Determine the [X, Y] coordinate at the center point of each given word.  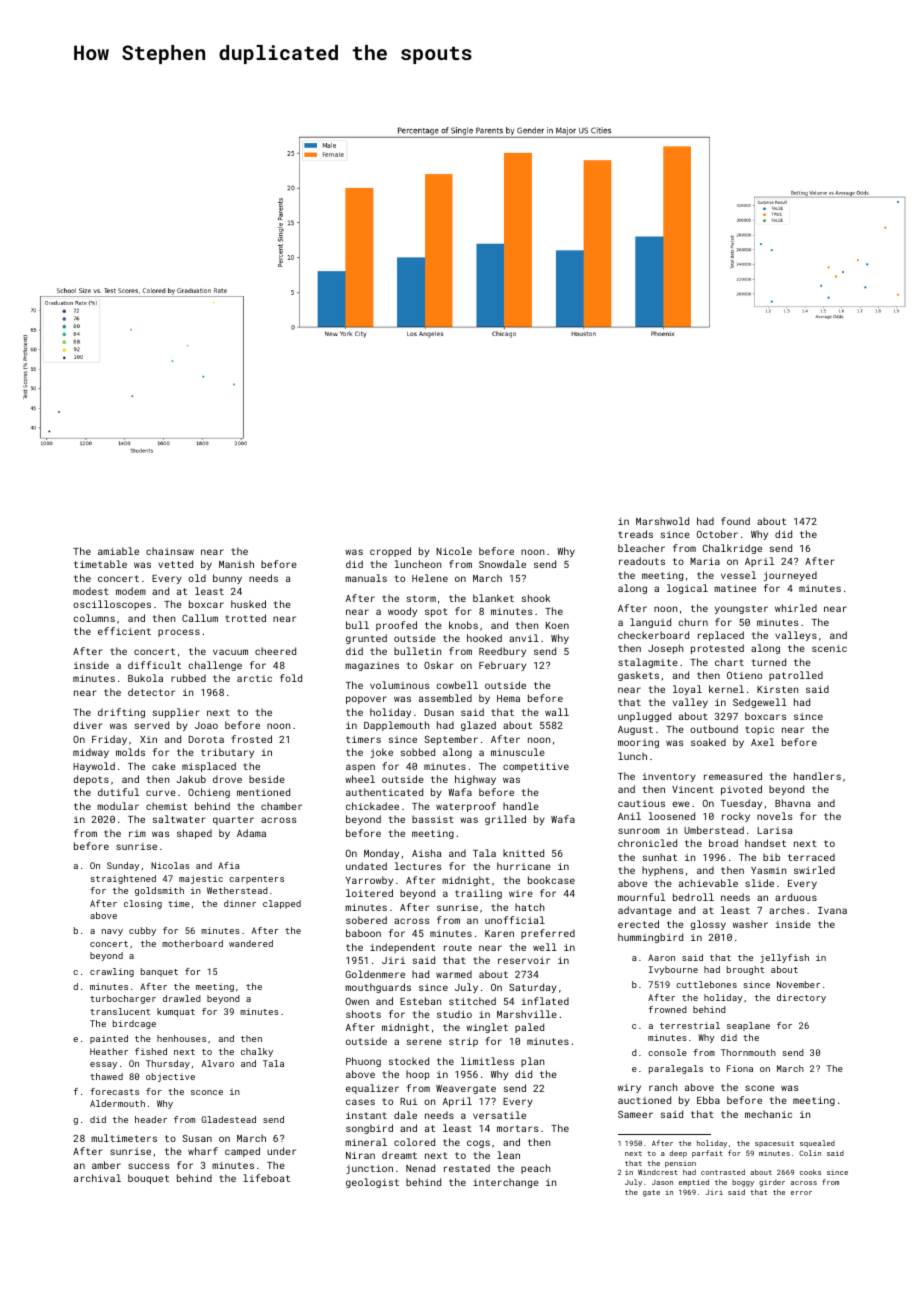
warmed [454, 974]
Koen [557, 625]
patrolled [796, 676]
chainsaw [170, 551]
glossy [708, 925]
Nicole [454, 551]
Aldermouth [117, 1103]
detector [151, 692]
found [735, 521]
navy [112, 932]
